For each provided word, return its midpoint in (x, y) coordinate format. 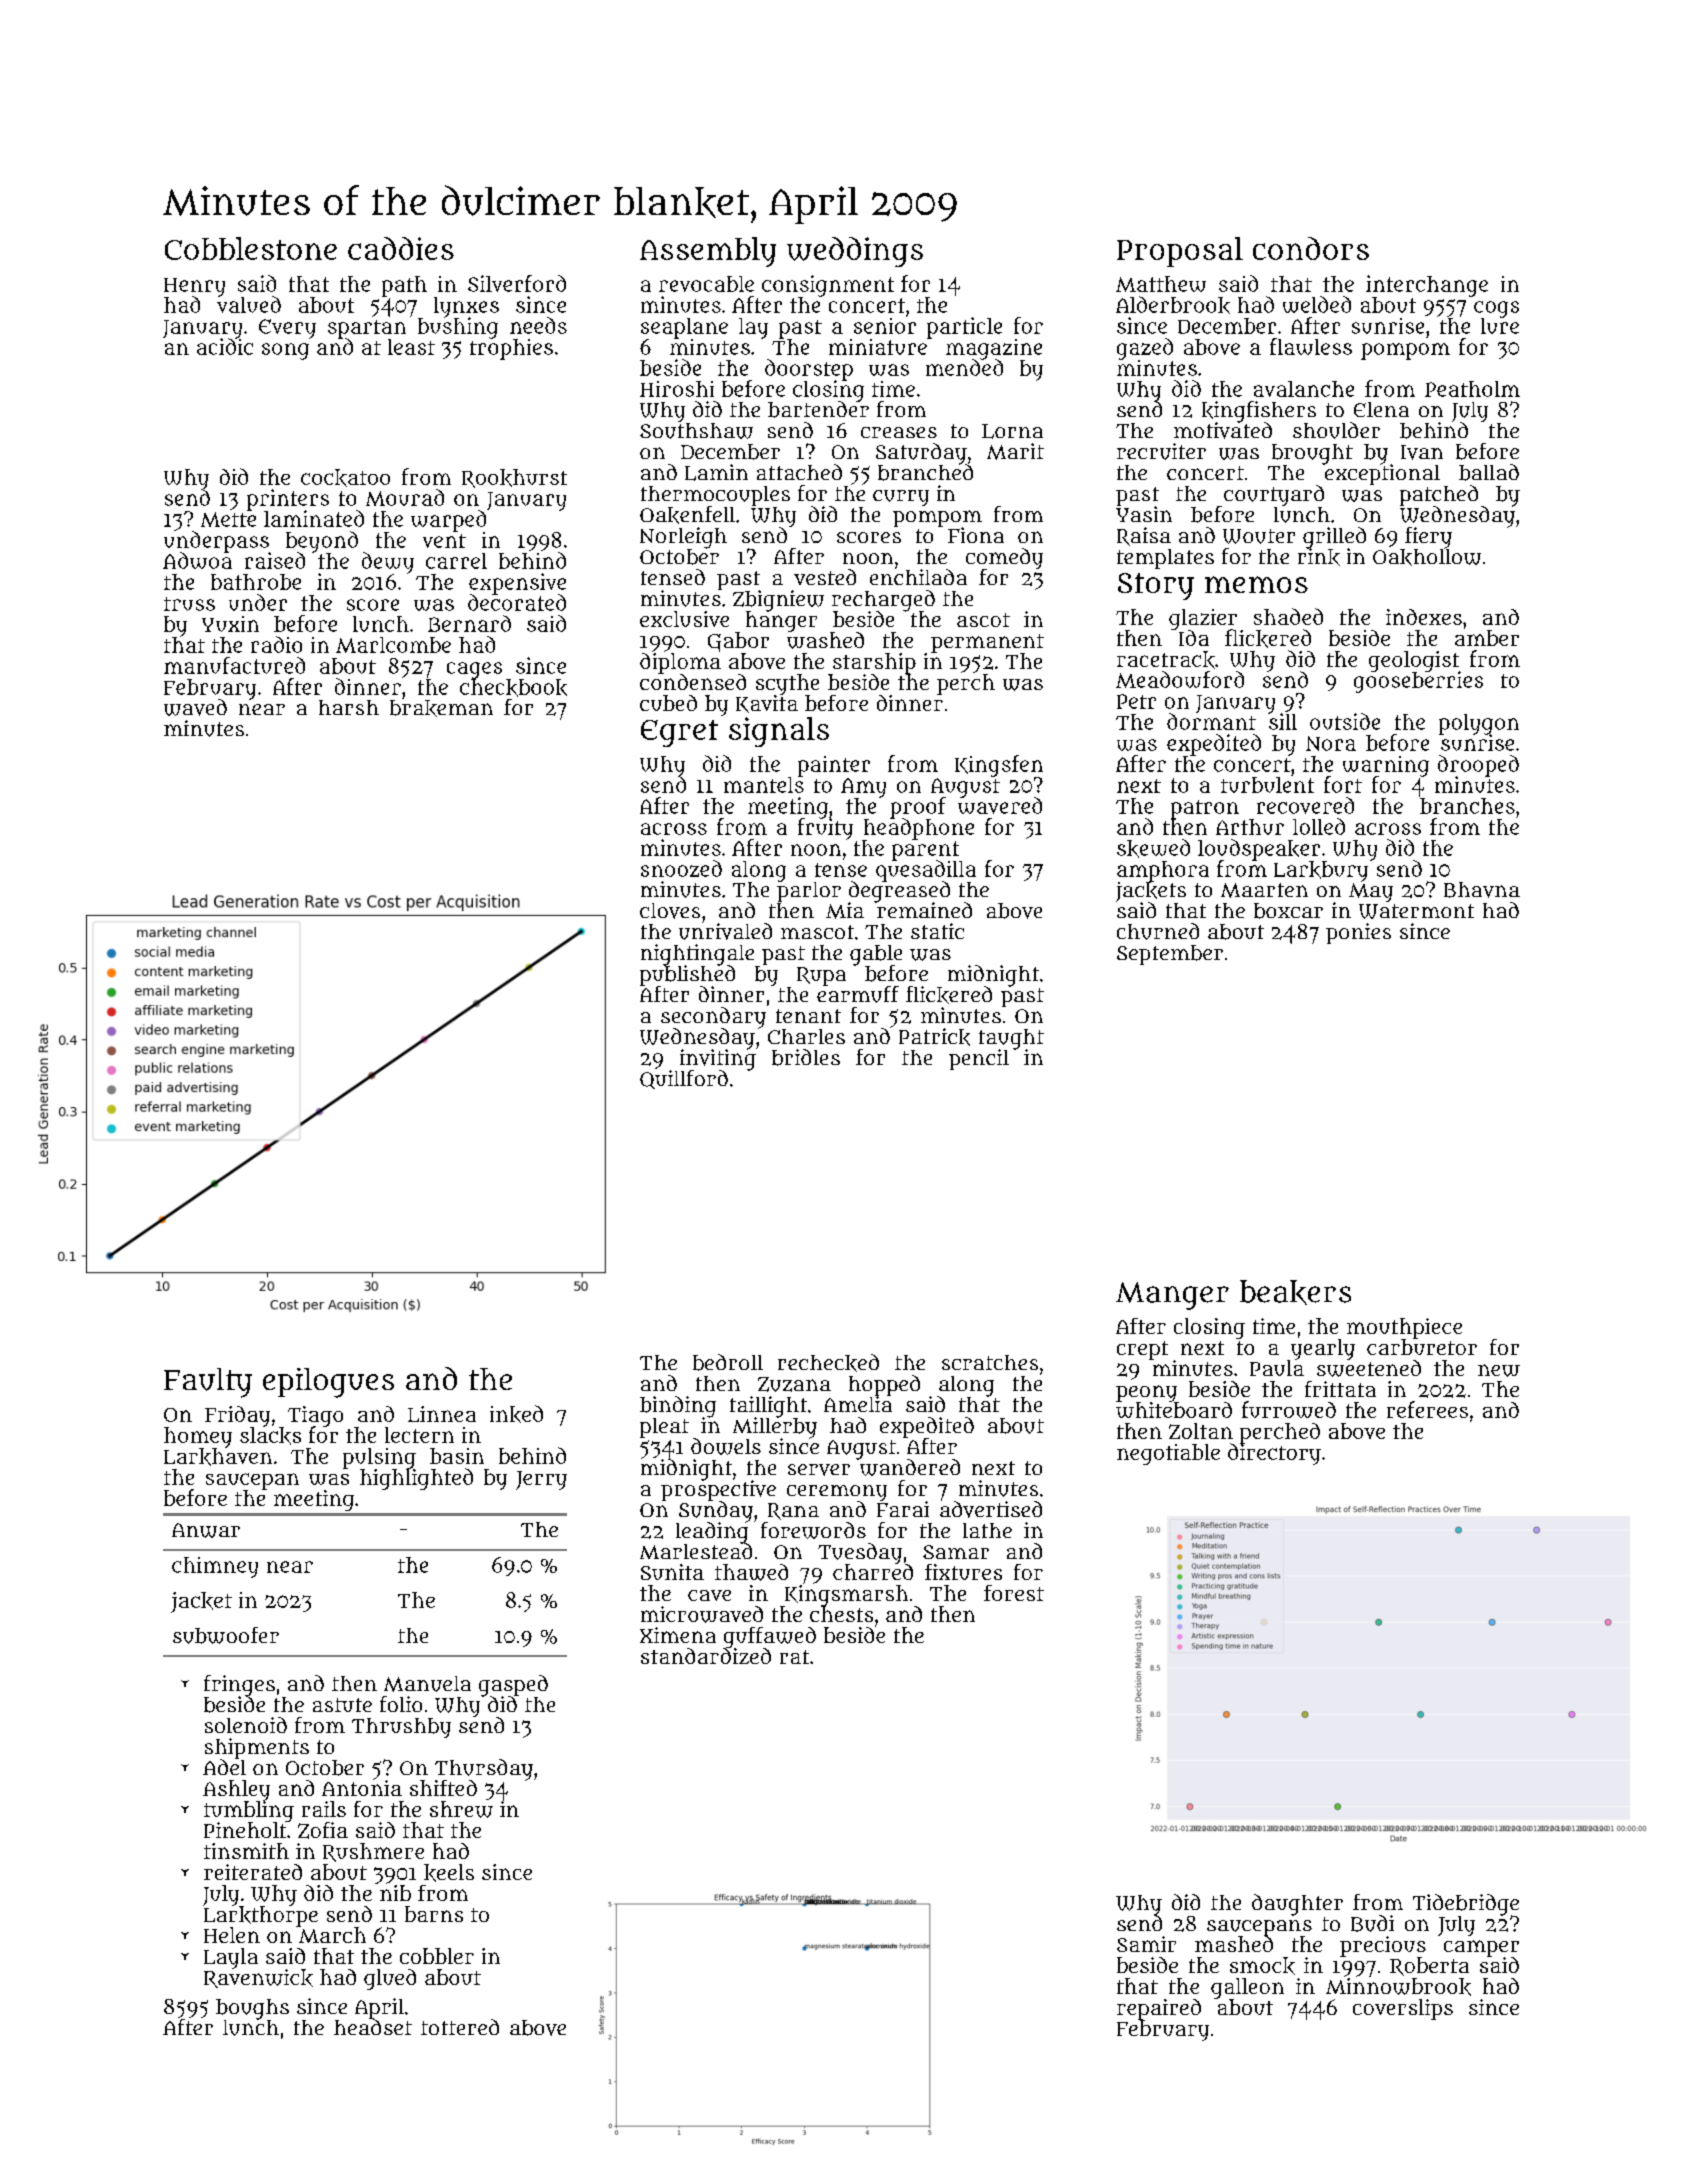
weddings (855, 252)
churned (1158, 931)
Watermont (1416, 911)
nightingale (697, 954)
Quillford (684, 1079)
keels (449, 1873)
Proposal (1180, 252)
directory (1274, 1454)
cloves (670, 911)
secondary (713, 1017)
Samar (956, 1552)
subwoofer (226, 1635)
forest (1014, 1593)
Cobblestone (251, 248)
